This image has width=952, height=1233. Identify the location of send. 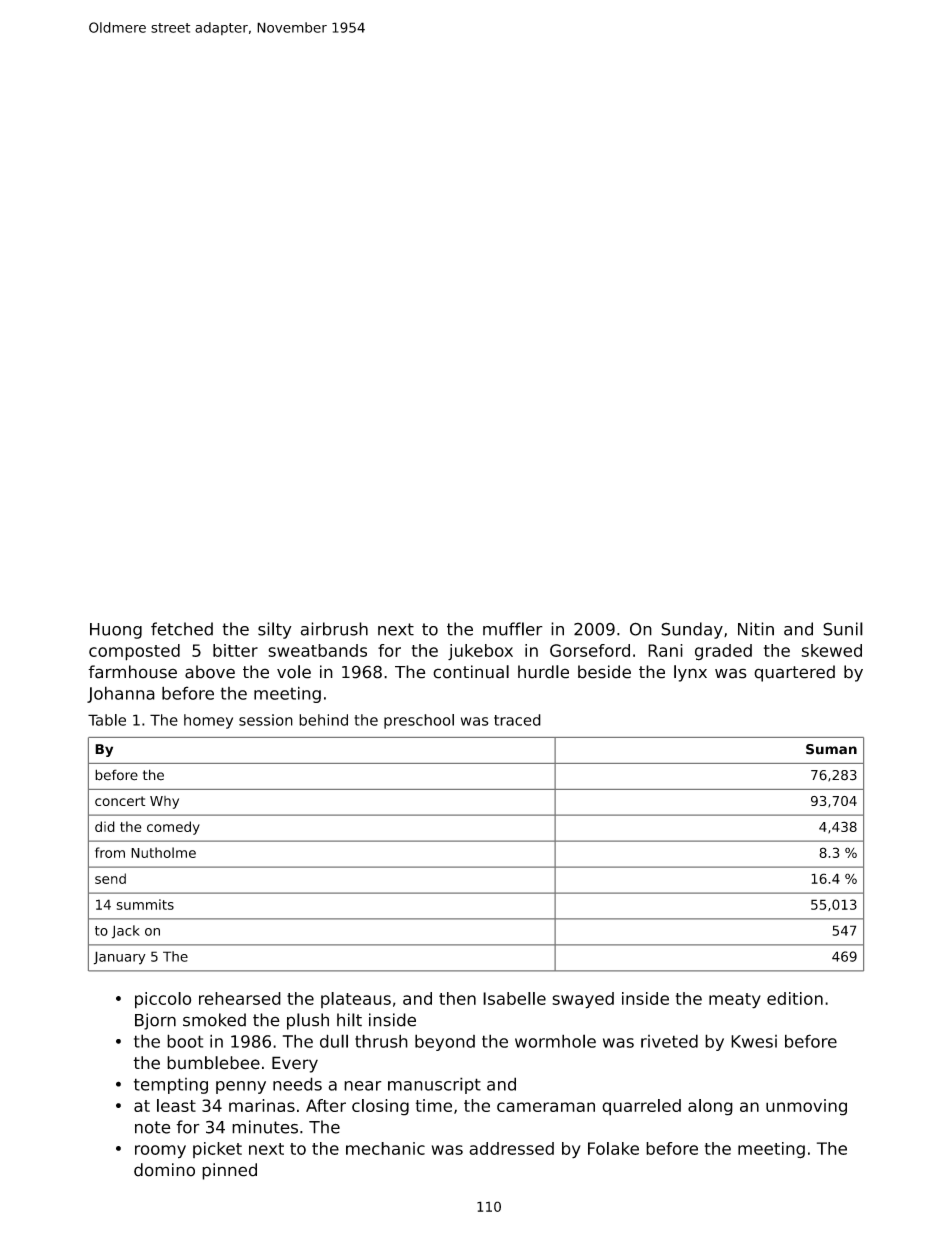
(110, 878).
